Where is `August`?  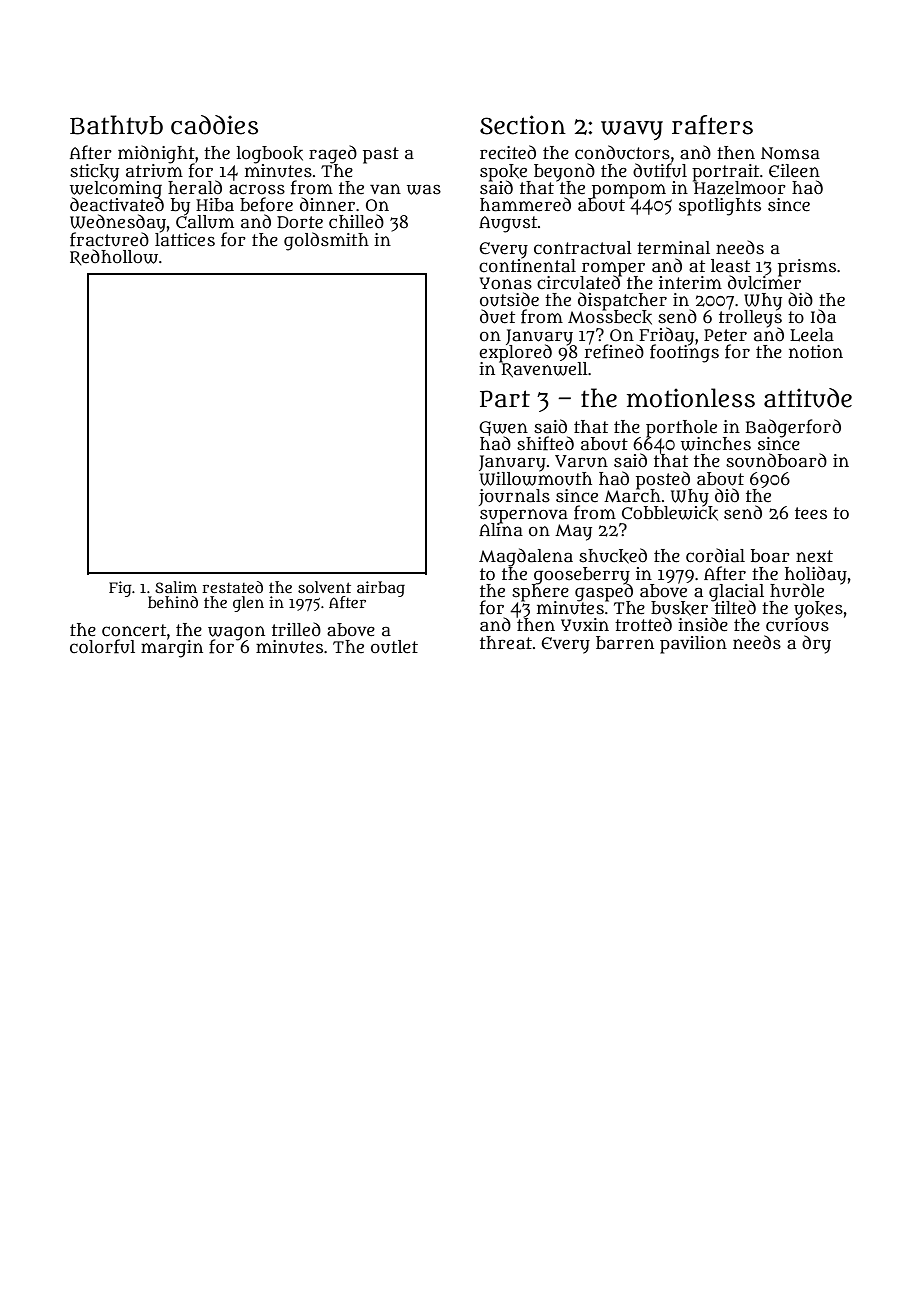 August is located at coordinates (508, 224).
